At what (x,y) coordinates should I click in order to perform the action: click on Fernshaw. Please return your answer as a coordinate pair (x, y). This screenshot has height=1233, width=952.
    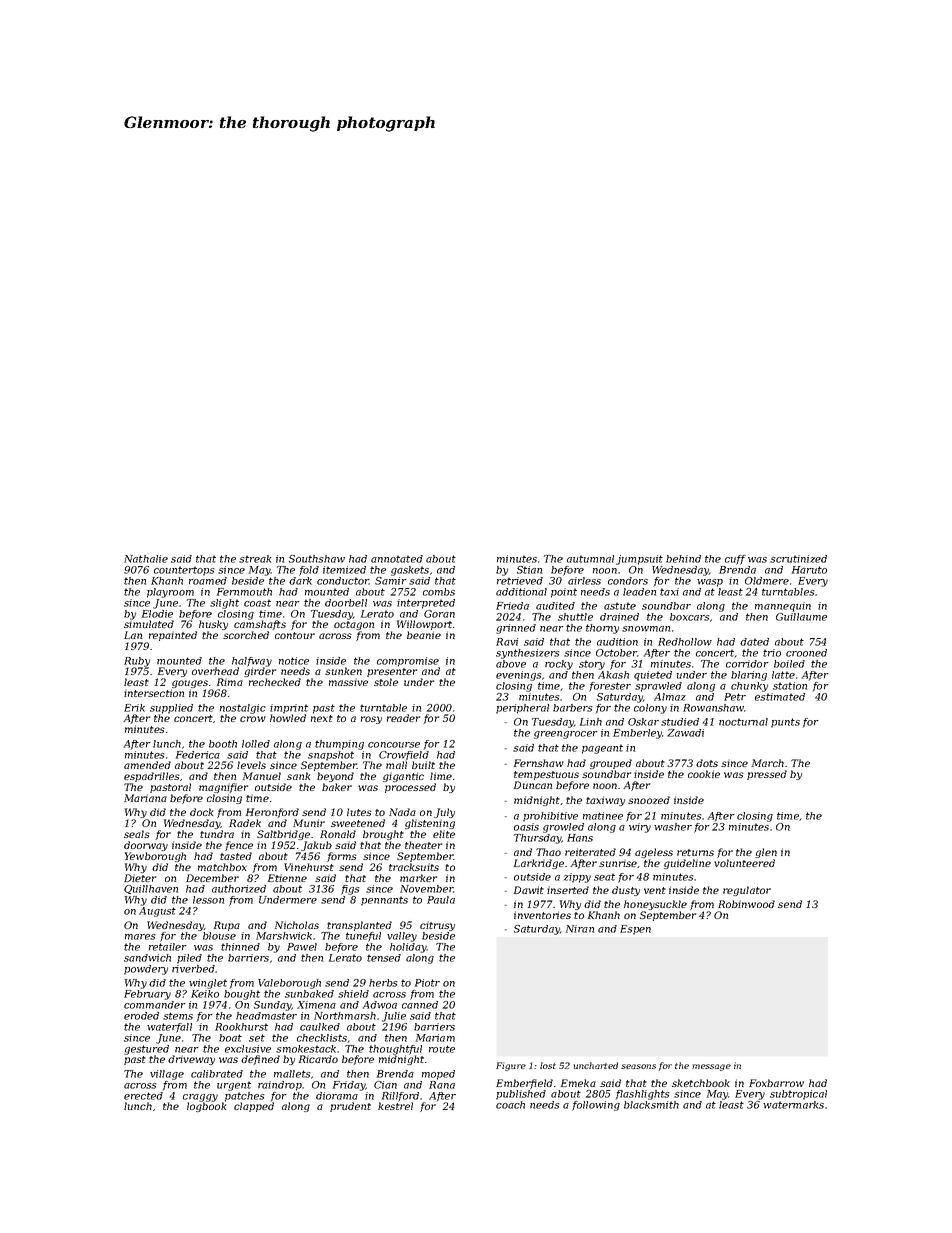
    Looking at the image, I should click on (539, 763).
